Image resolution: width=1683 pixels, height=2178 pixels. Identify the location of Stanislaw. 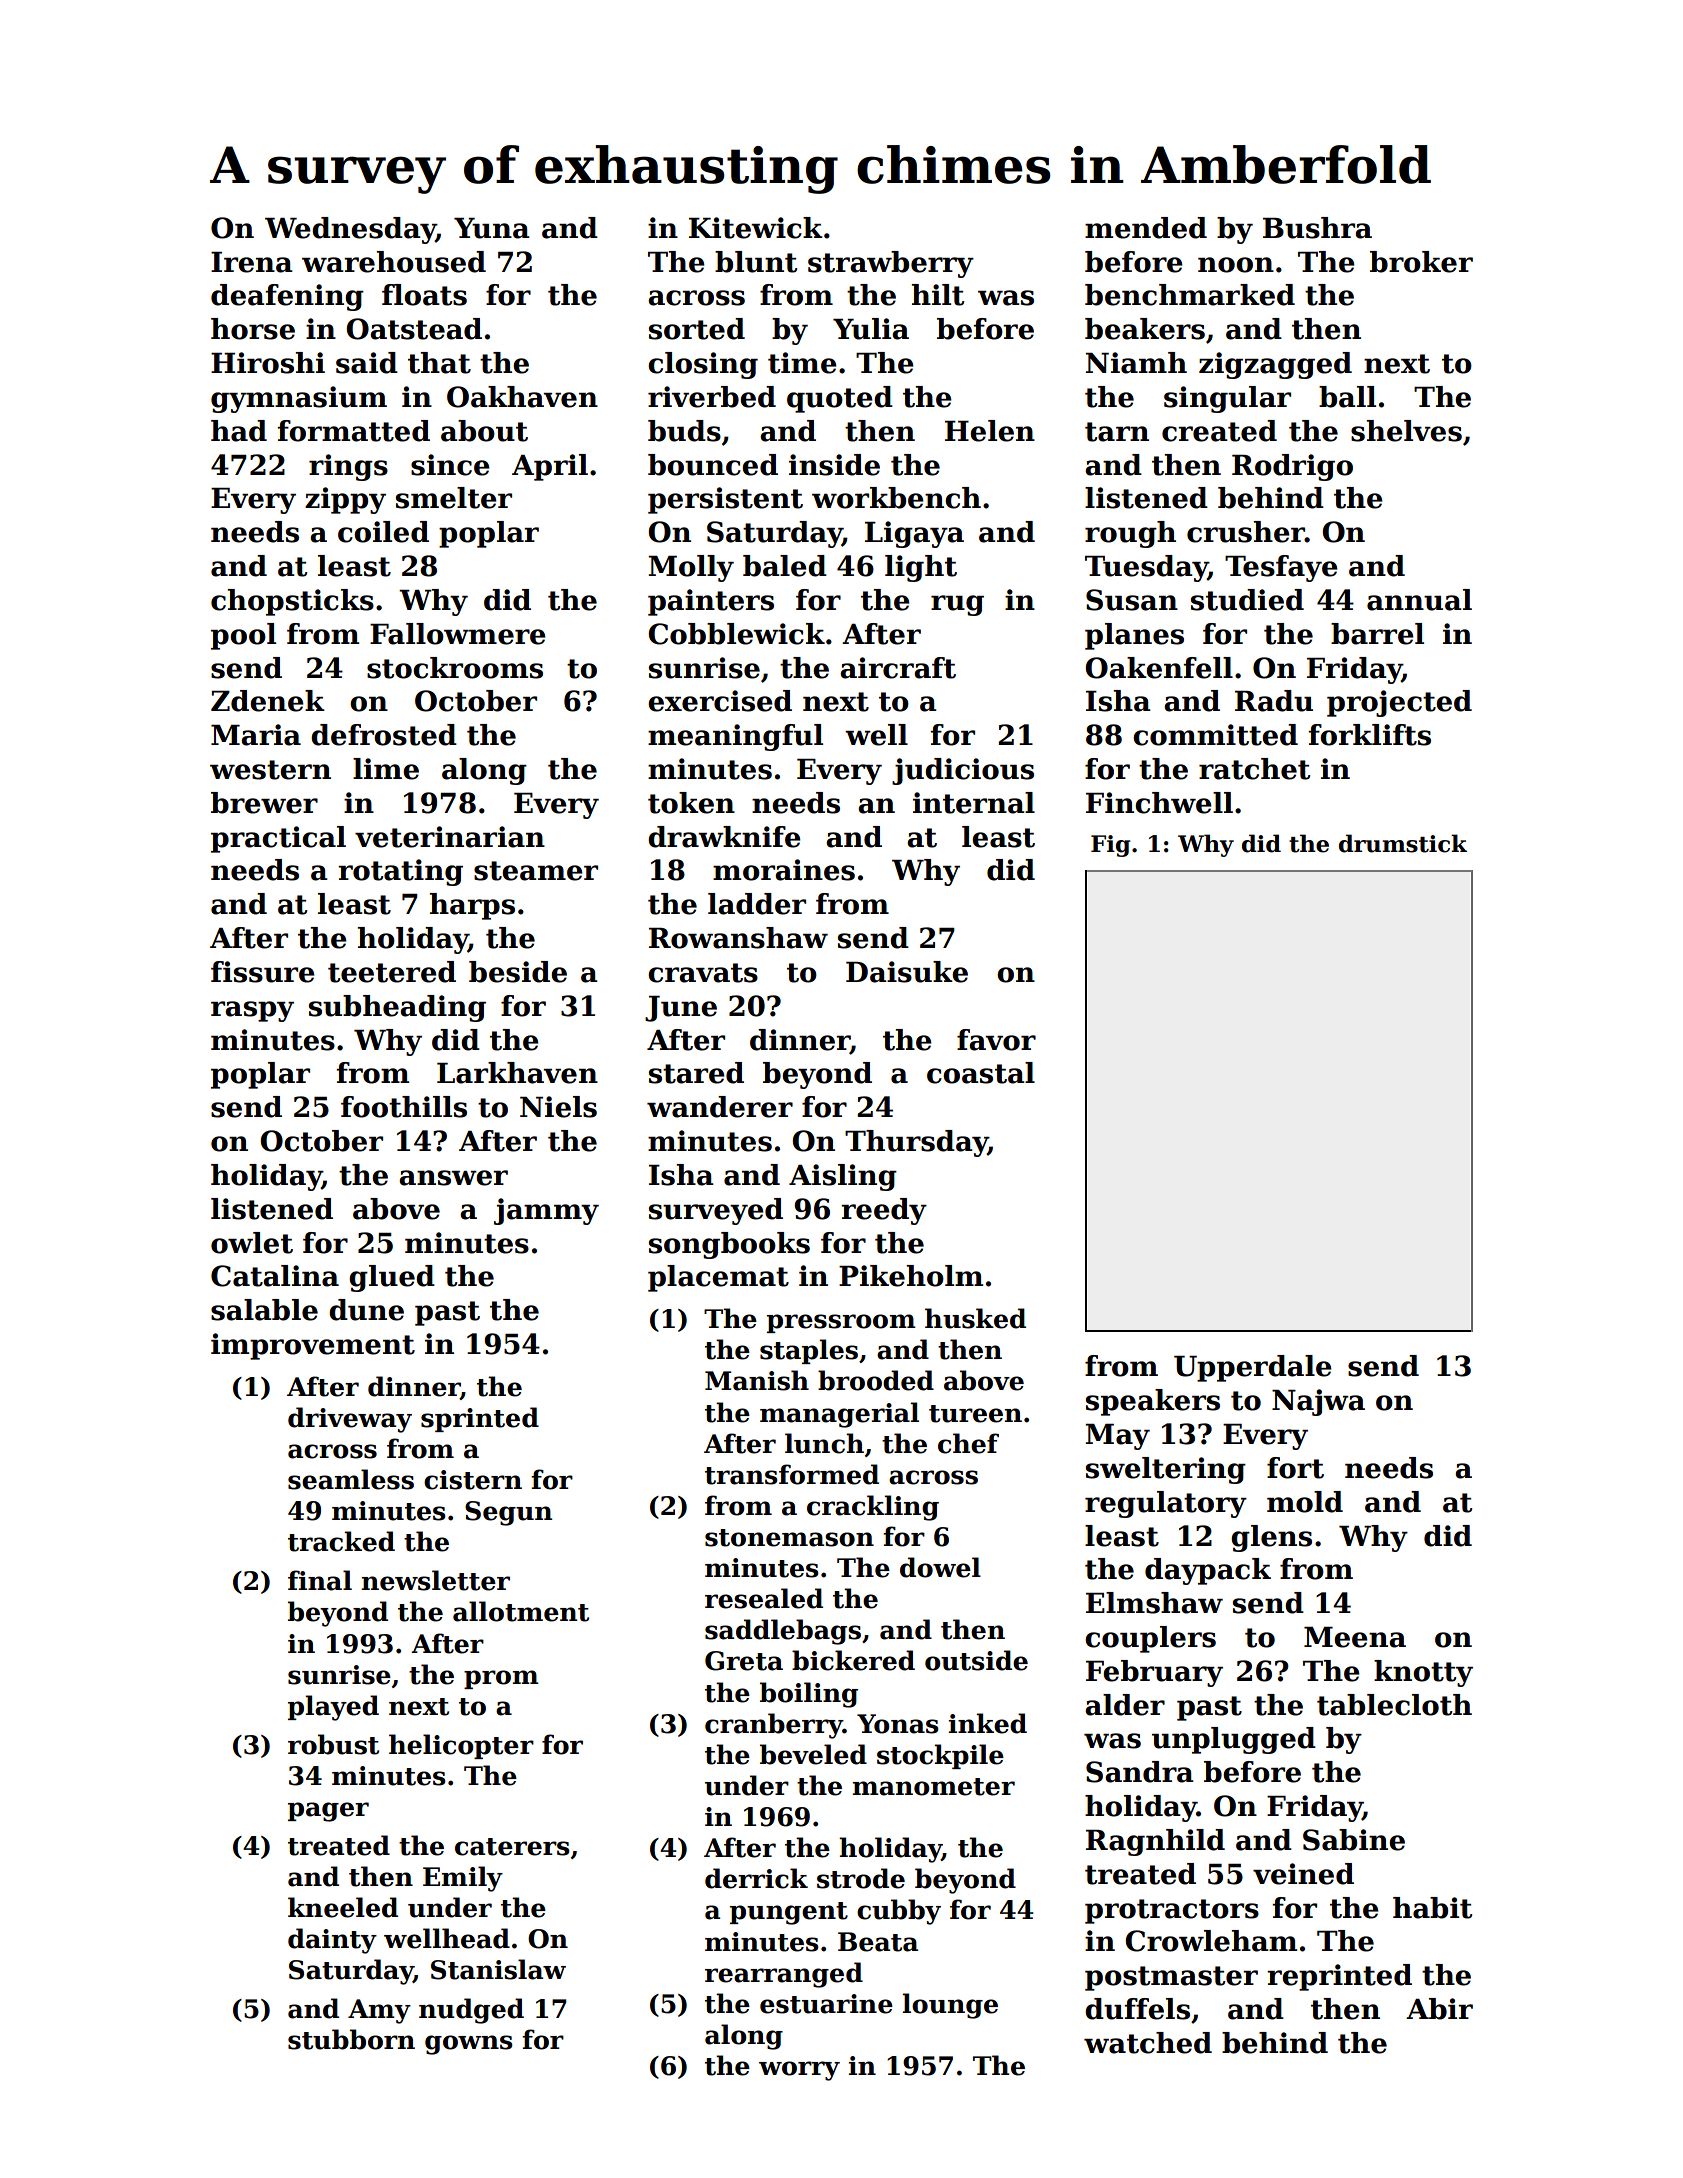
(498, 1969).
